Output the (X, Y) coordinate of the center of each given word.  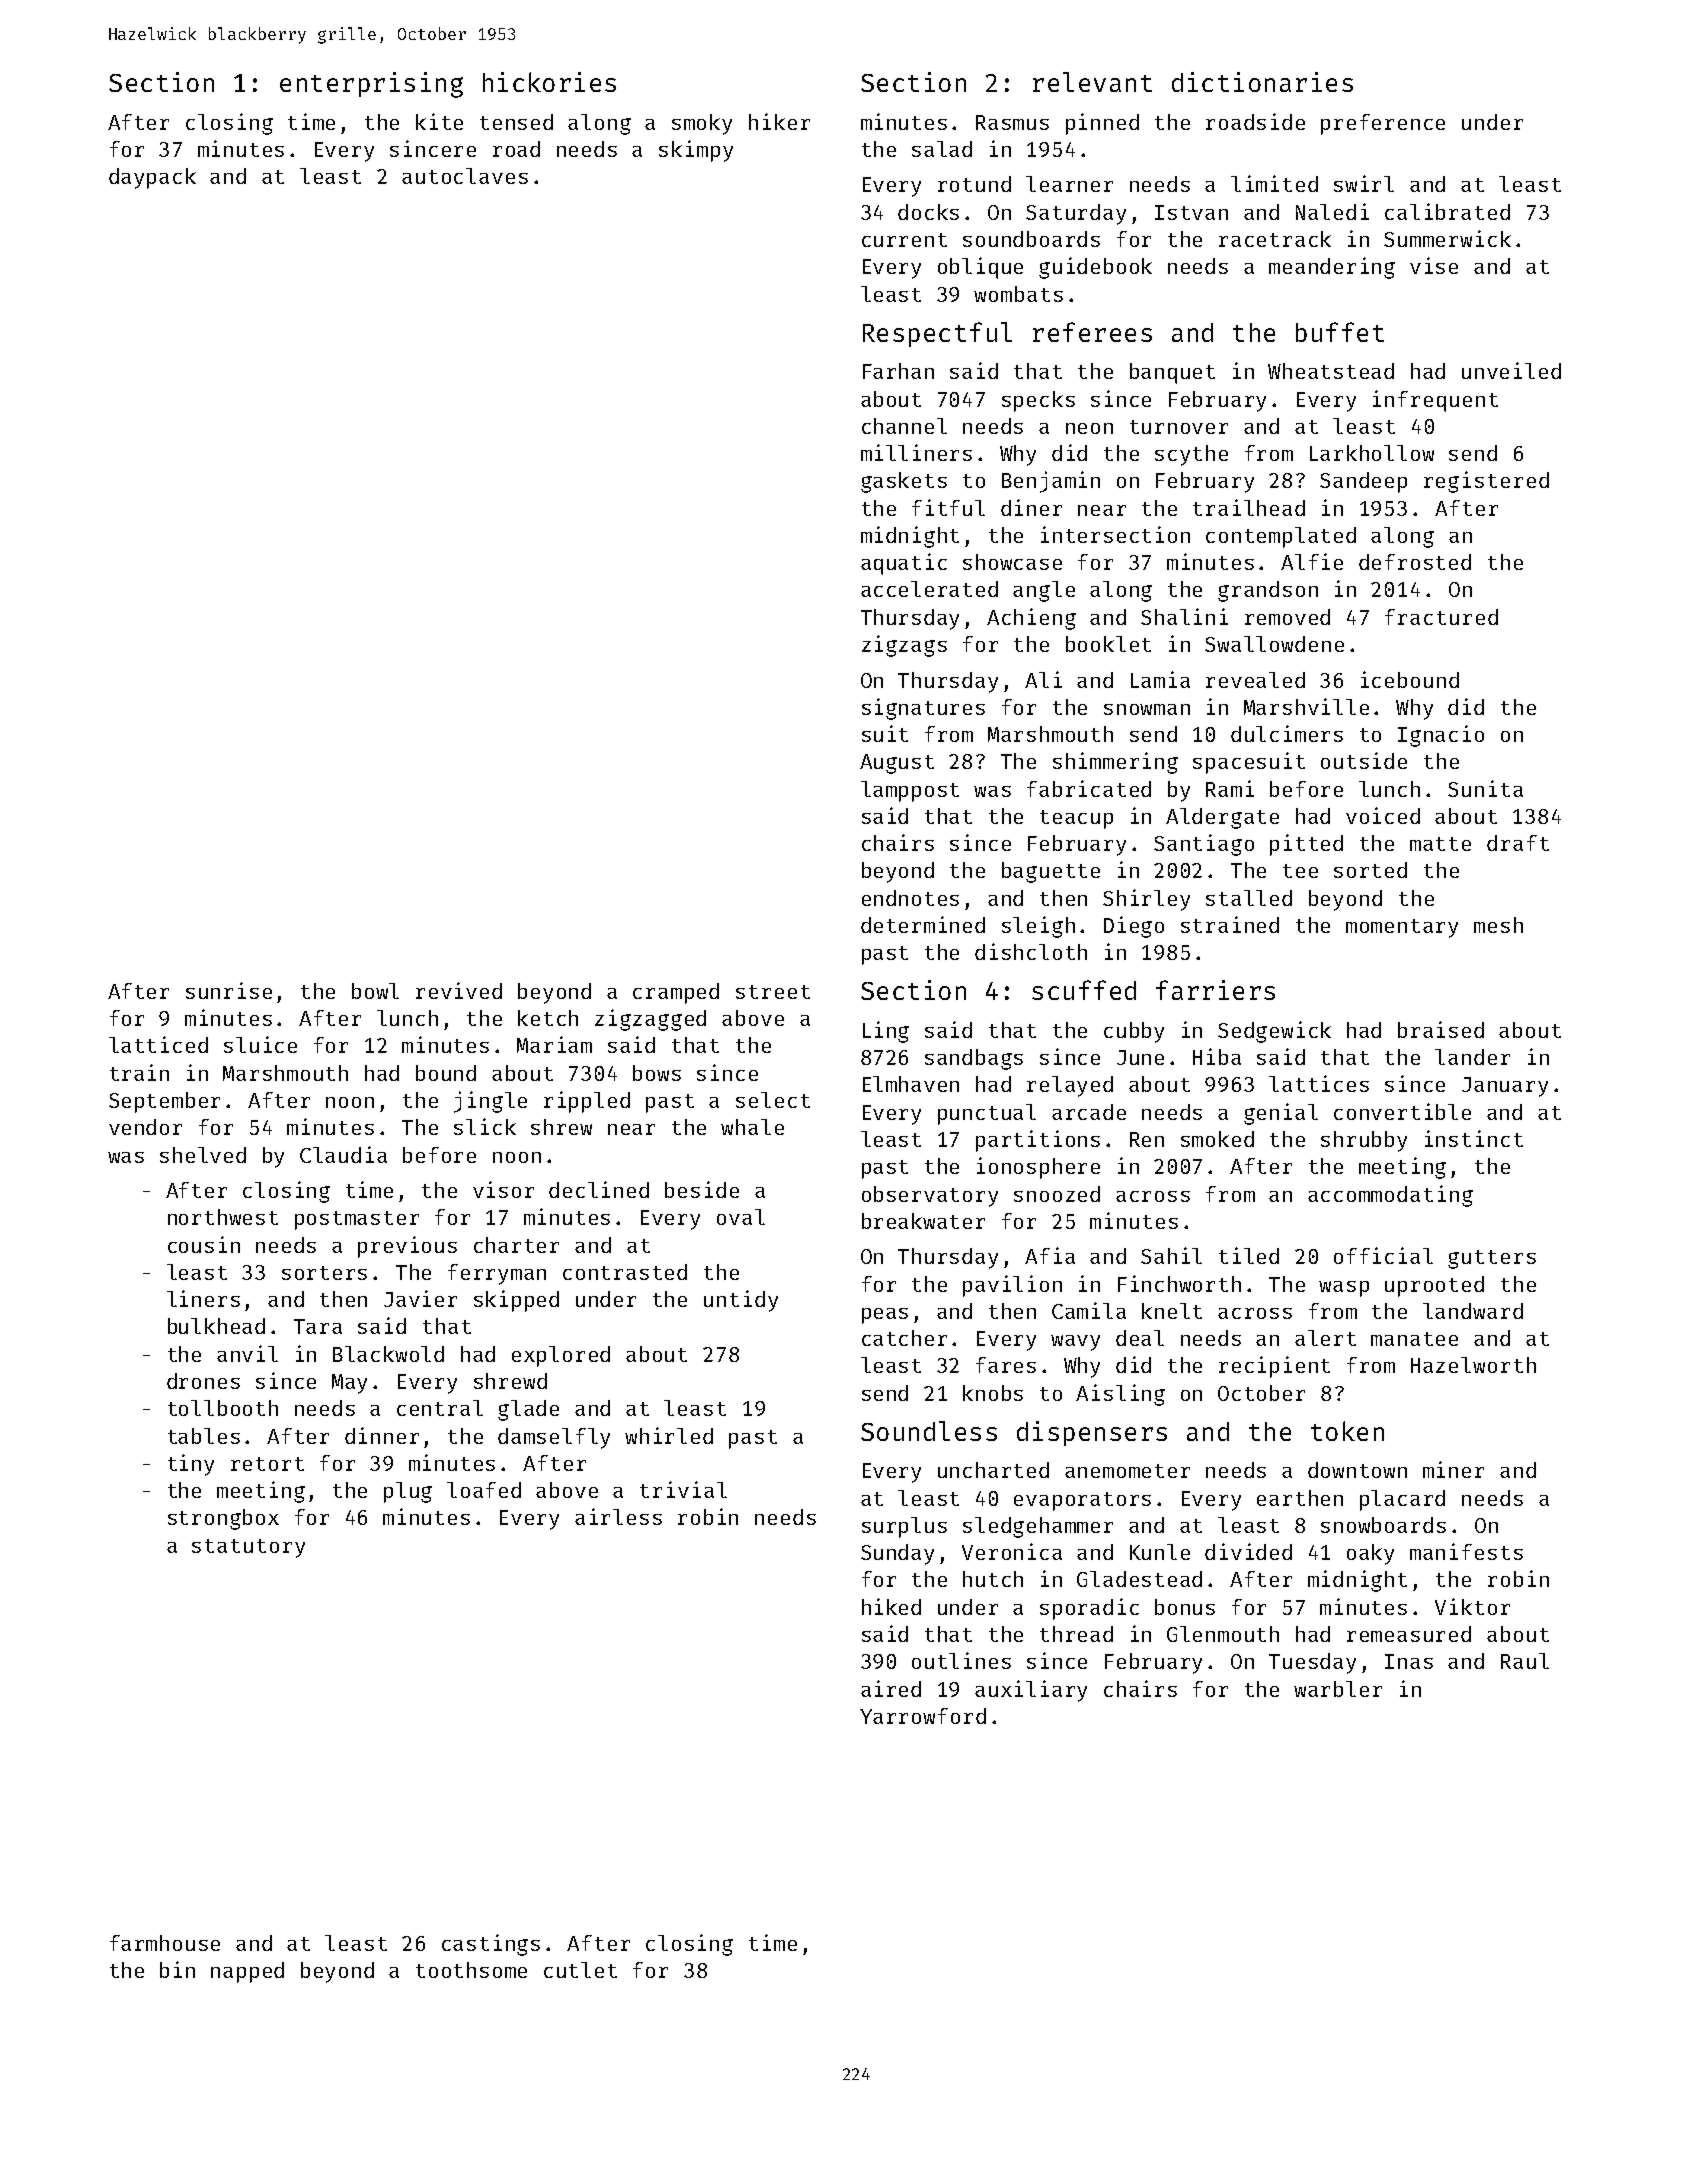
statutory (248, 1548)
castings (491, 1945)
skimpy (696, 151)
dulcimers (1287, 733)
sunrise (229, 990)
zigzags (904, 646)
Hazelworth (1473, 1365)
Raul (1525, 1661)
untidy (741, 1301)
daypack (152, 178)
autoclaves (465, 176)
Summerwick (1447, 238)
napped (247, 1972)
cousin (204, 1244)
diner (1031, 507)
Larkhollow (1372, 453)
